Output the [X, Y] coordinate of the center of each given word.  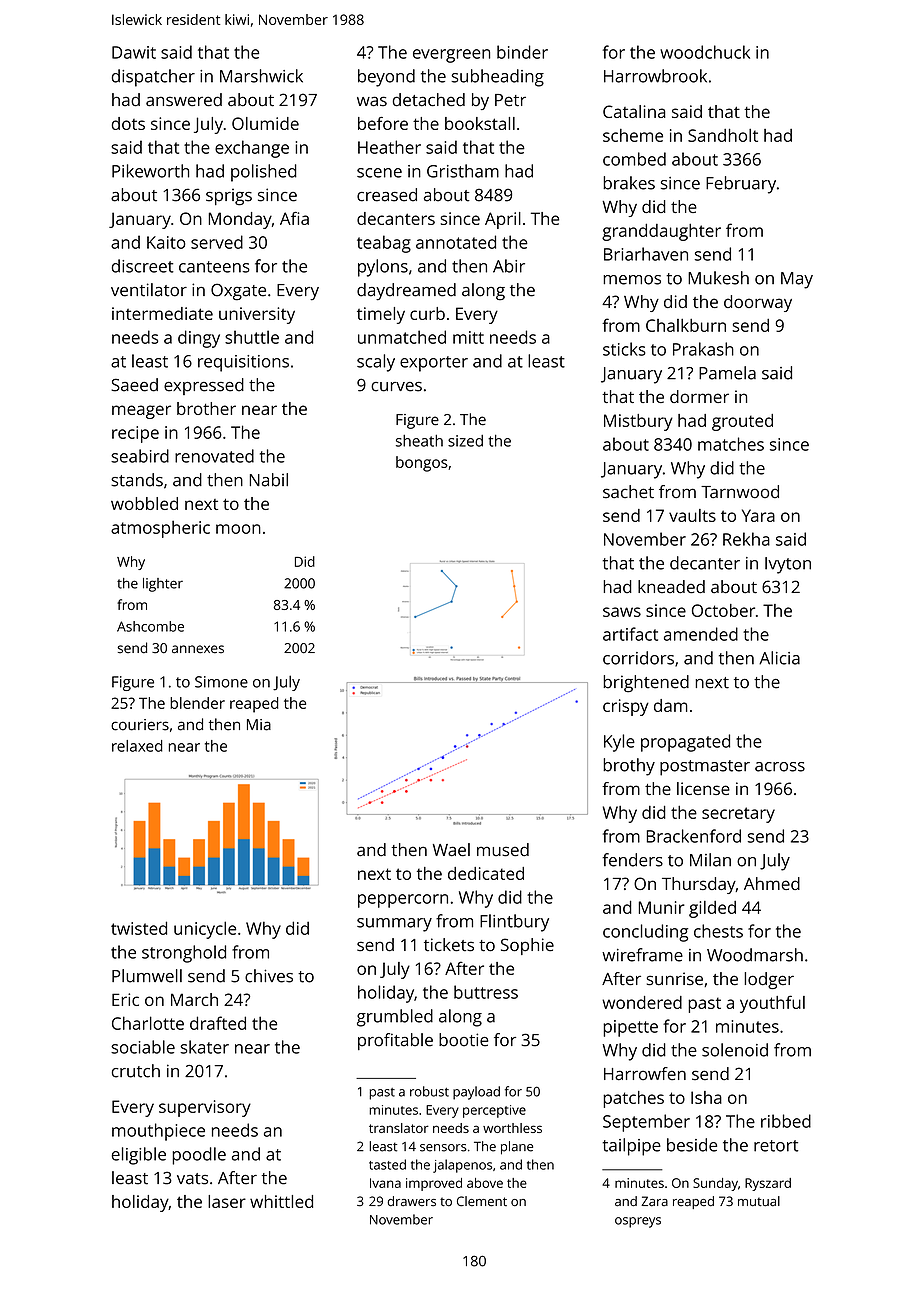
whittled [281, 1201]
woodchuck [705, 52]
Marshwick [261, 76]
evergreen [451, 56]
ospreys [638, 1222]
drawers [411, 1201]
